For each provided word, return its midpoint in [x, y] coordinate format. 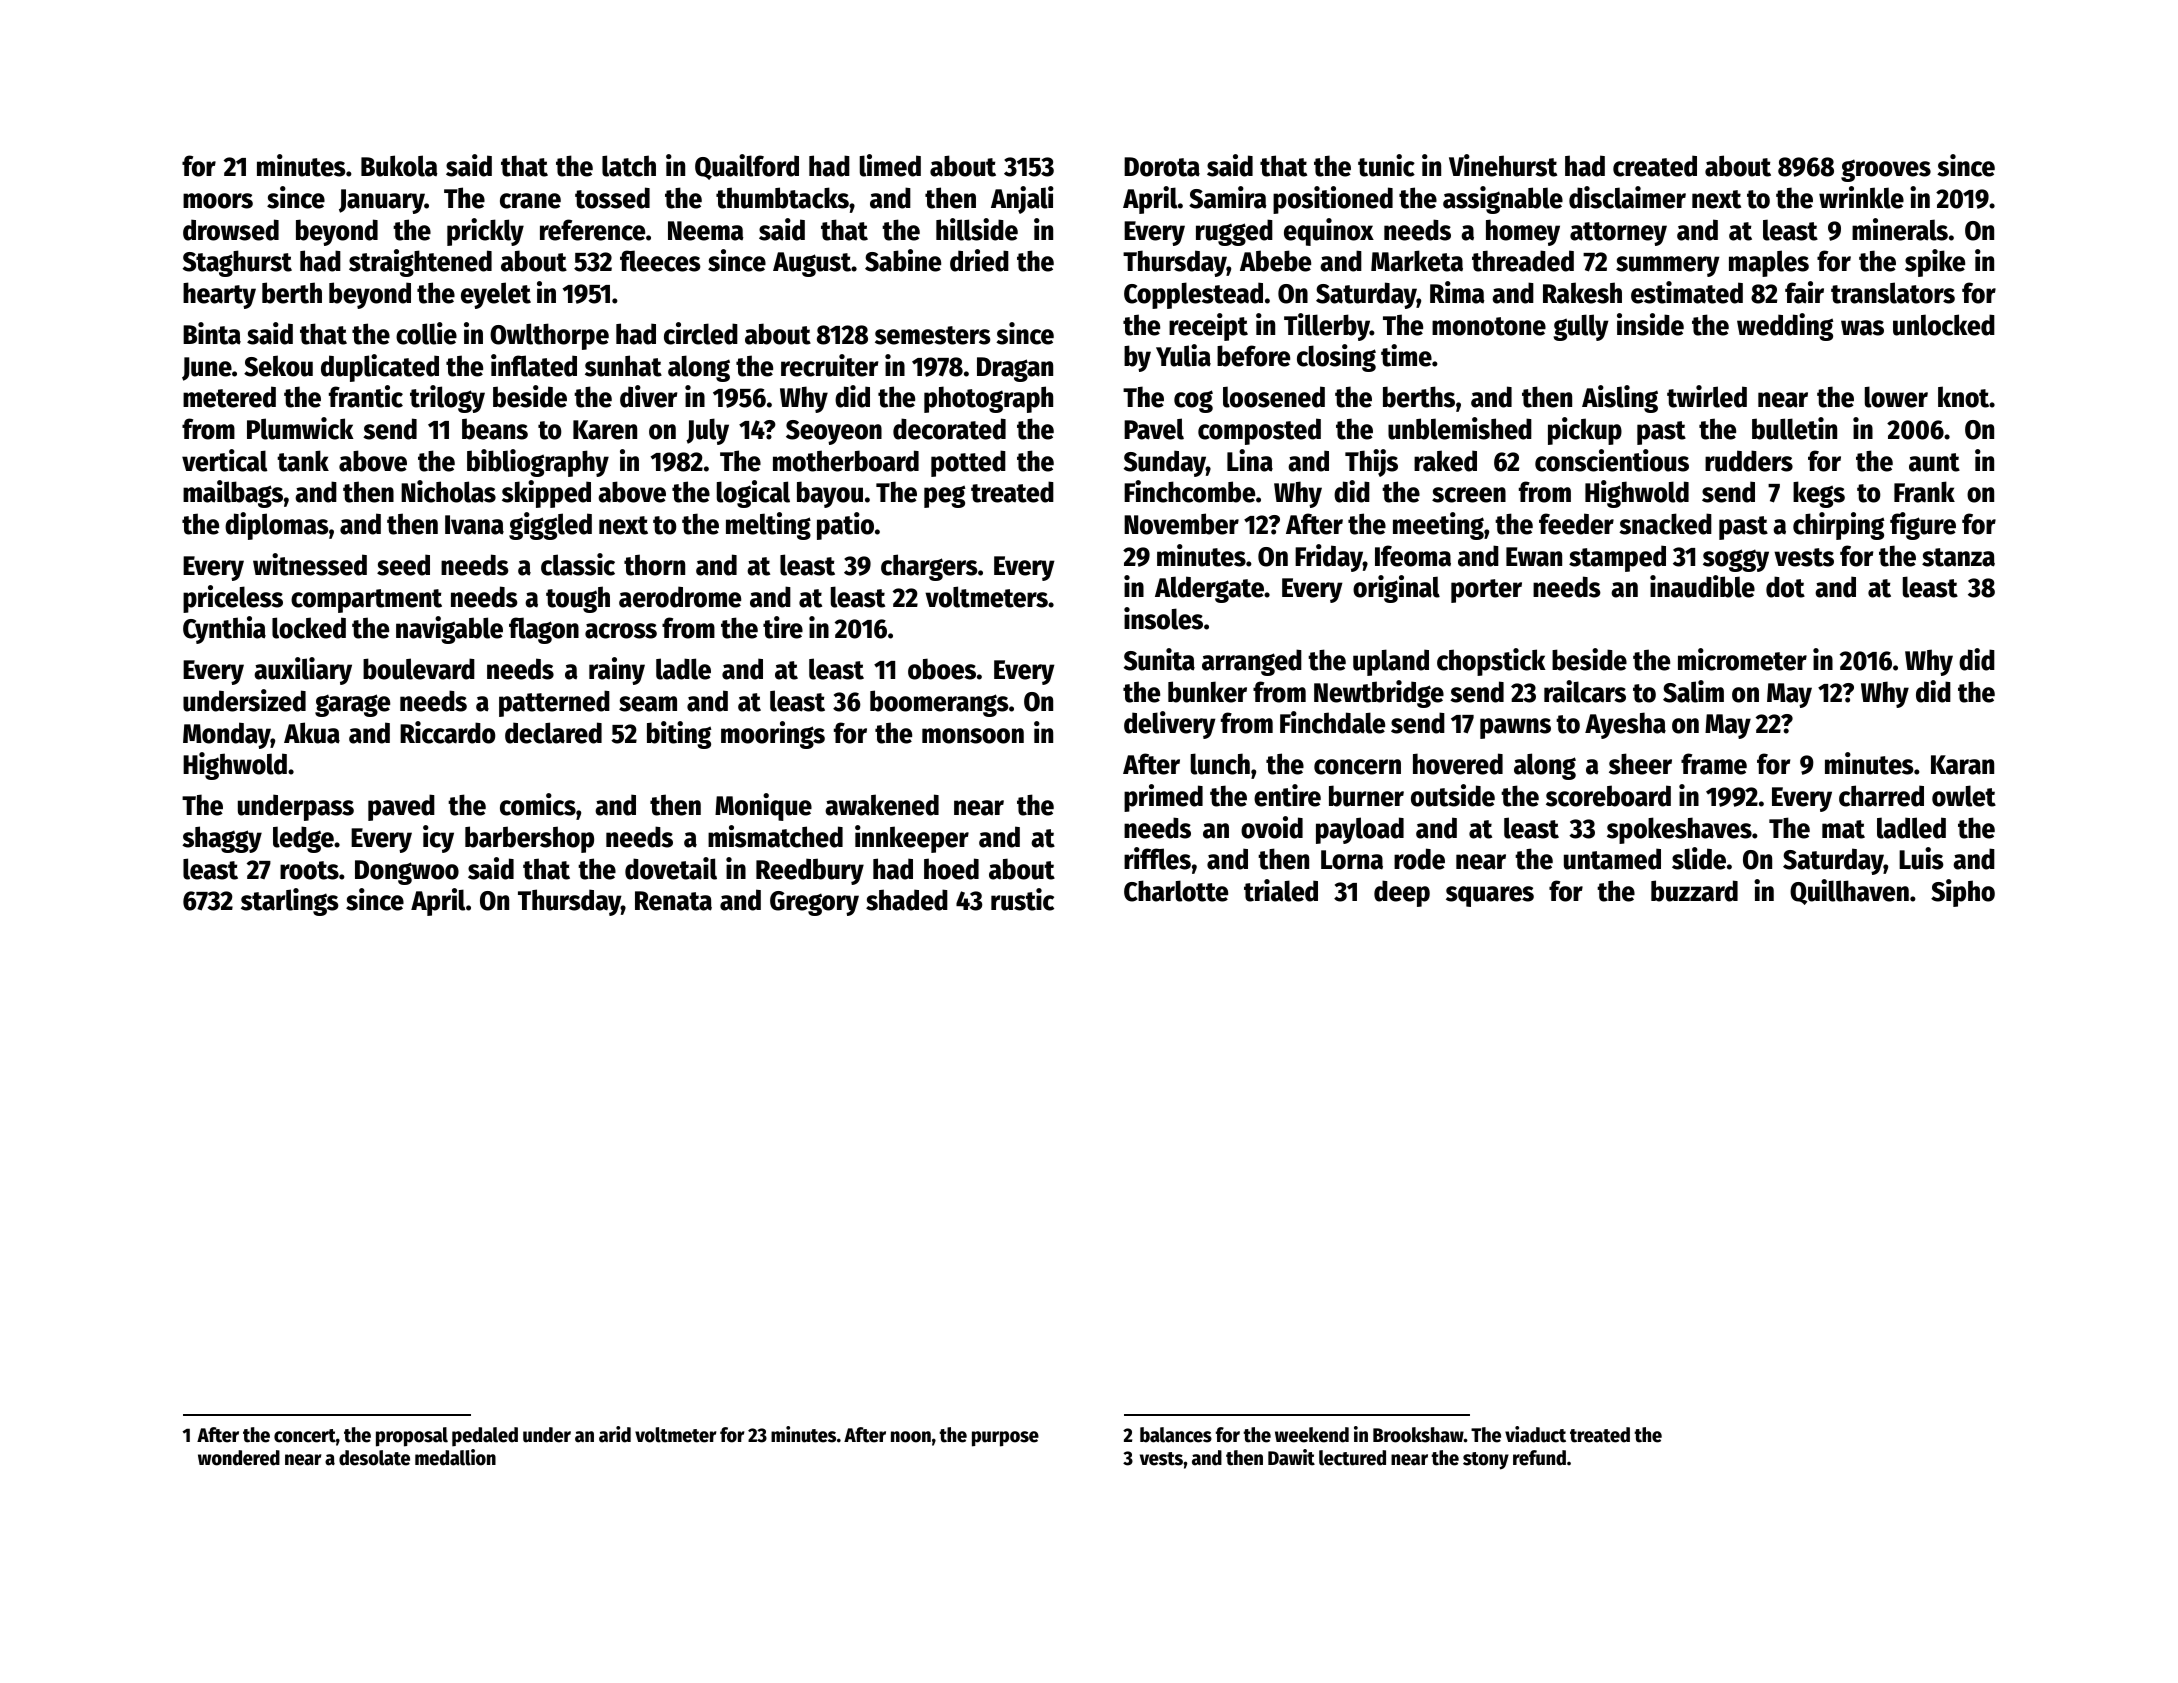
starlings [290, 902]
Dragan [1015, 369]
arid [615, 1434]
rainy [617, 671]
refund [1539, 1458]
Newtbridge [1379, 694]
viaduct [1535, 1434]
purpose [1005, 1439]
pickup [1585, 431]
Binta [212, 333]
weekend [1312, 1435]
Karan [1962, 765]
